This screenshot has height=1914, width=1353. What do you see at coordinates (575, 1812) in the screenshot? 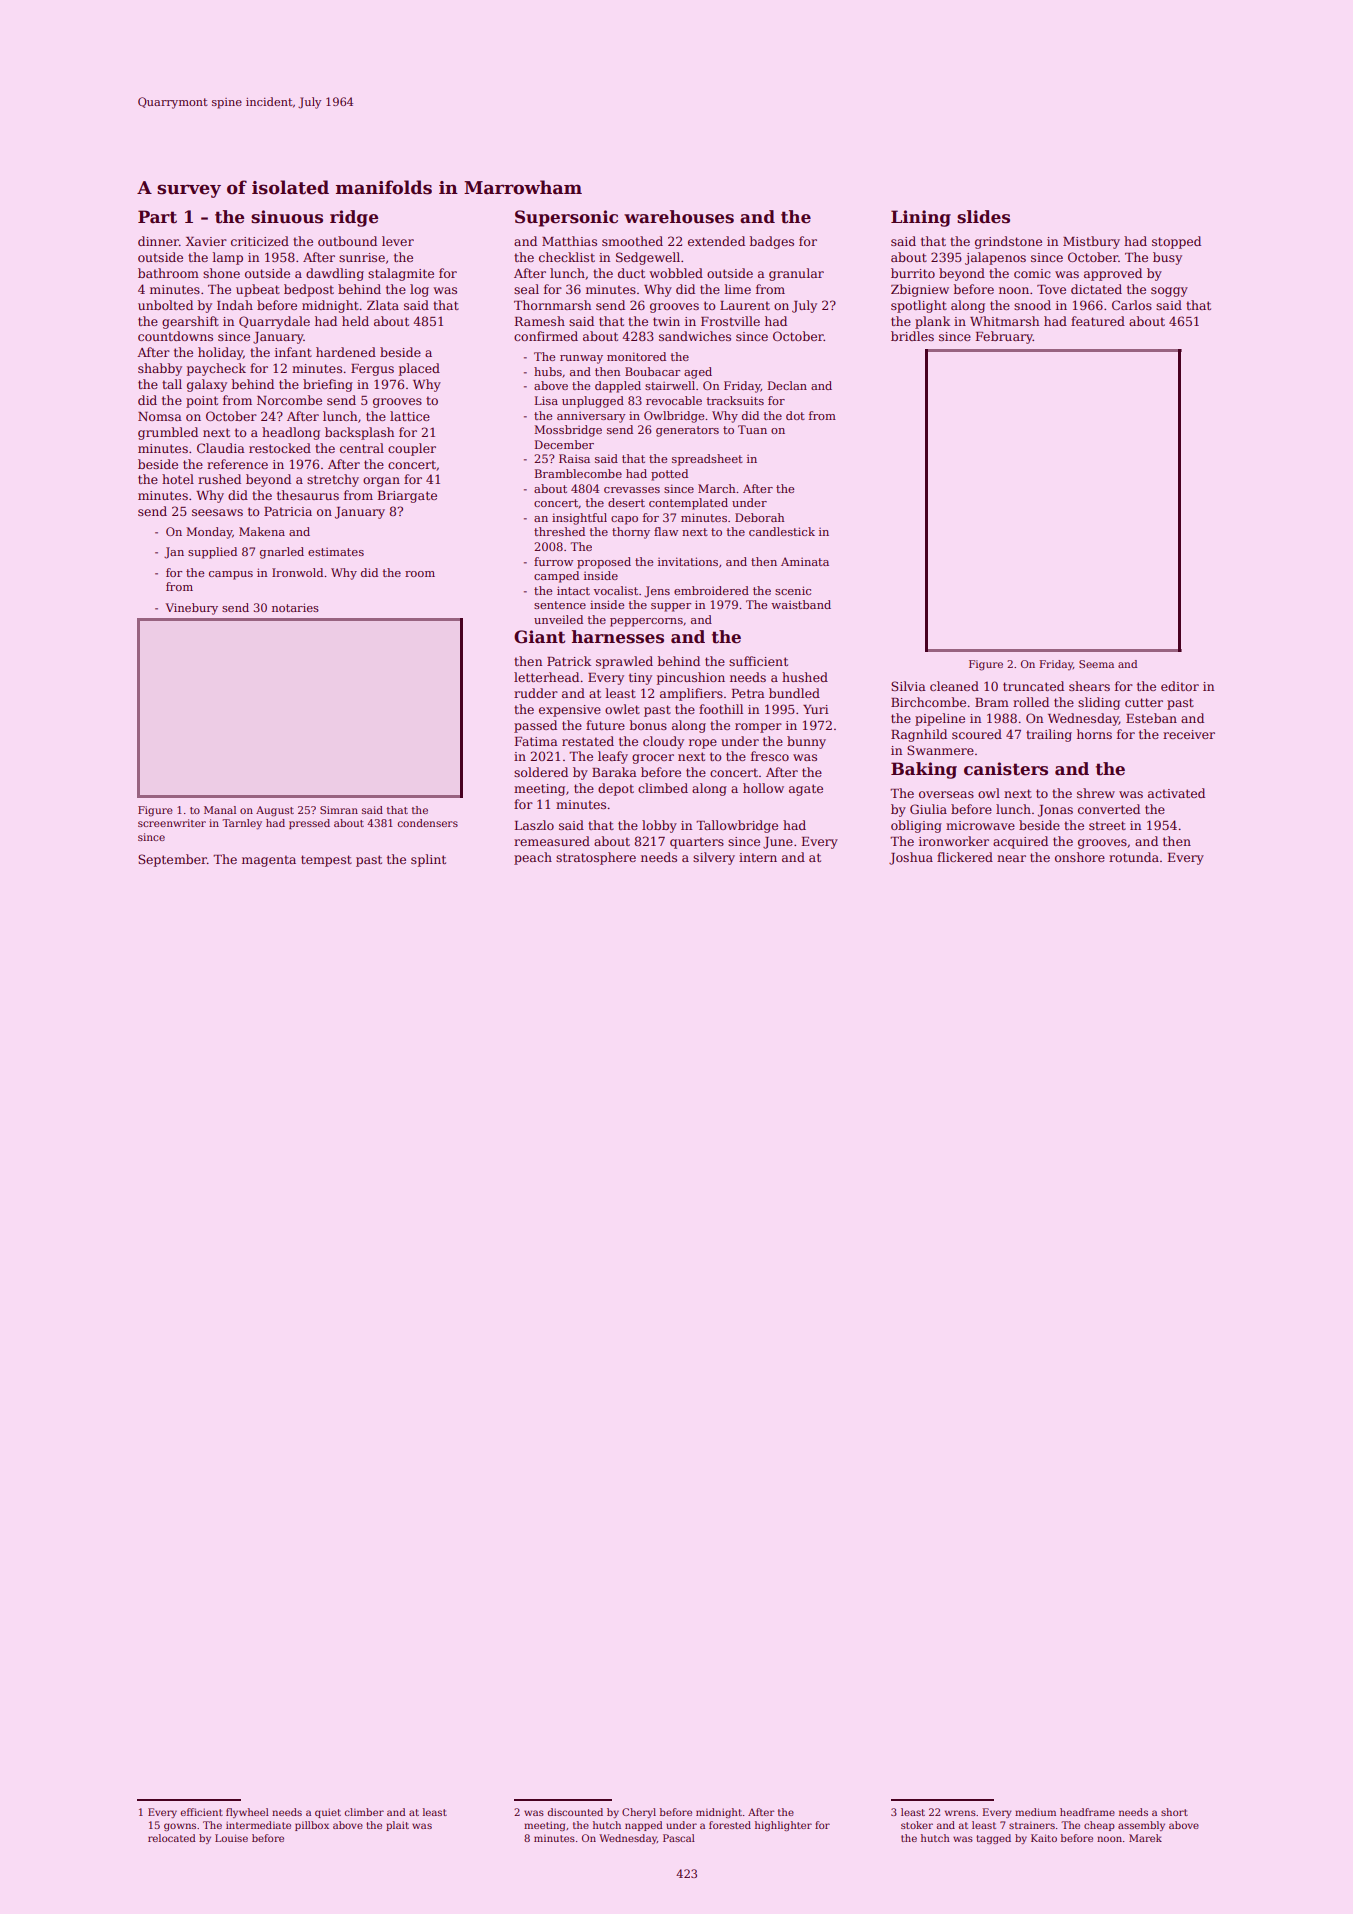
I see `discounted` at bounding box center [575, 1812].
